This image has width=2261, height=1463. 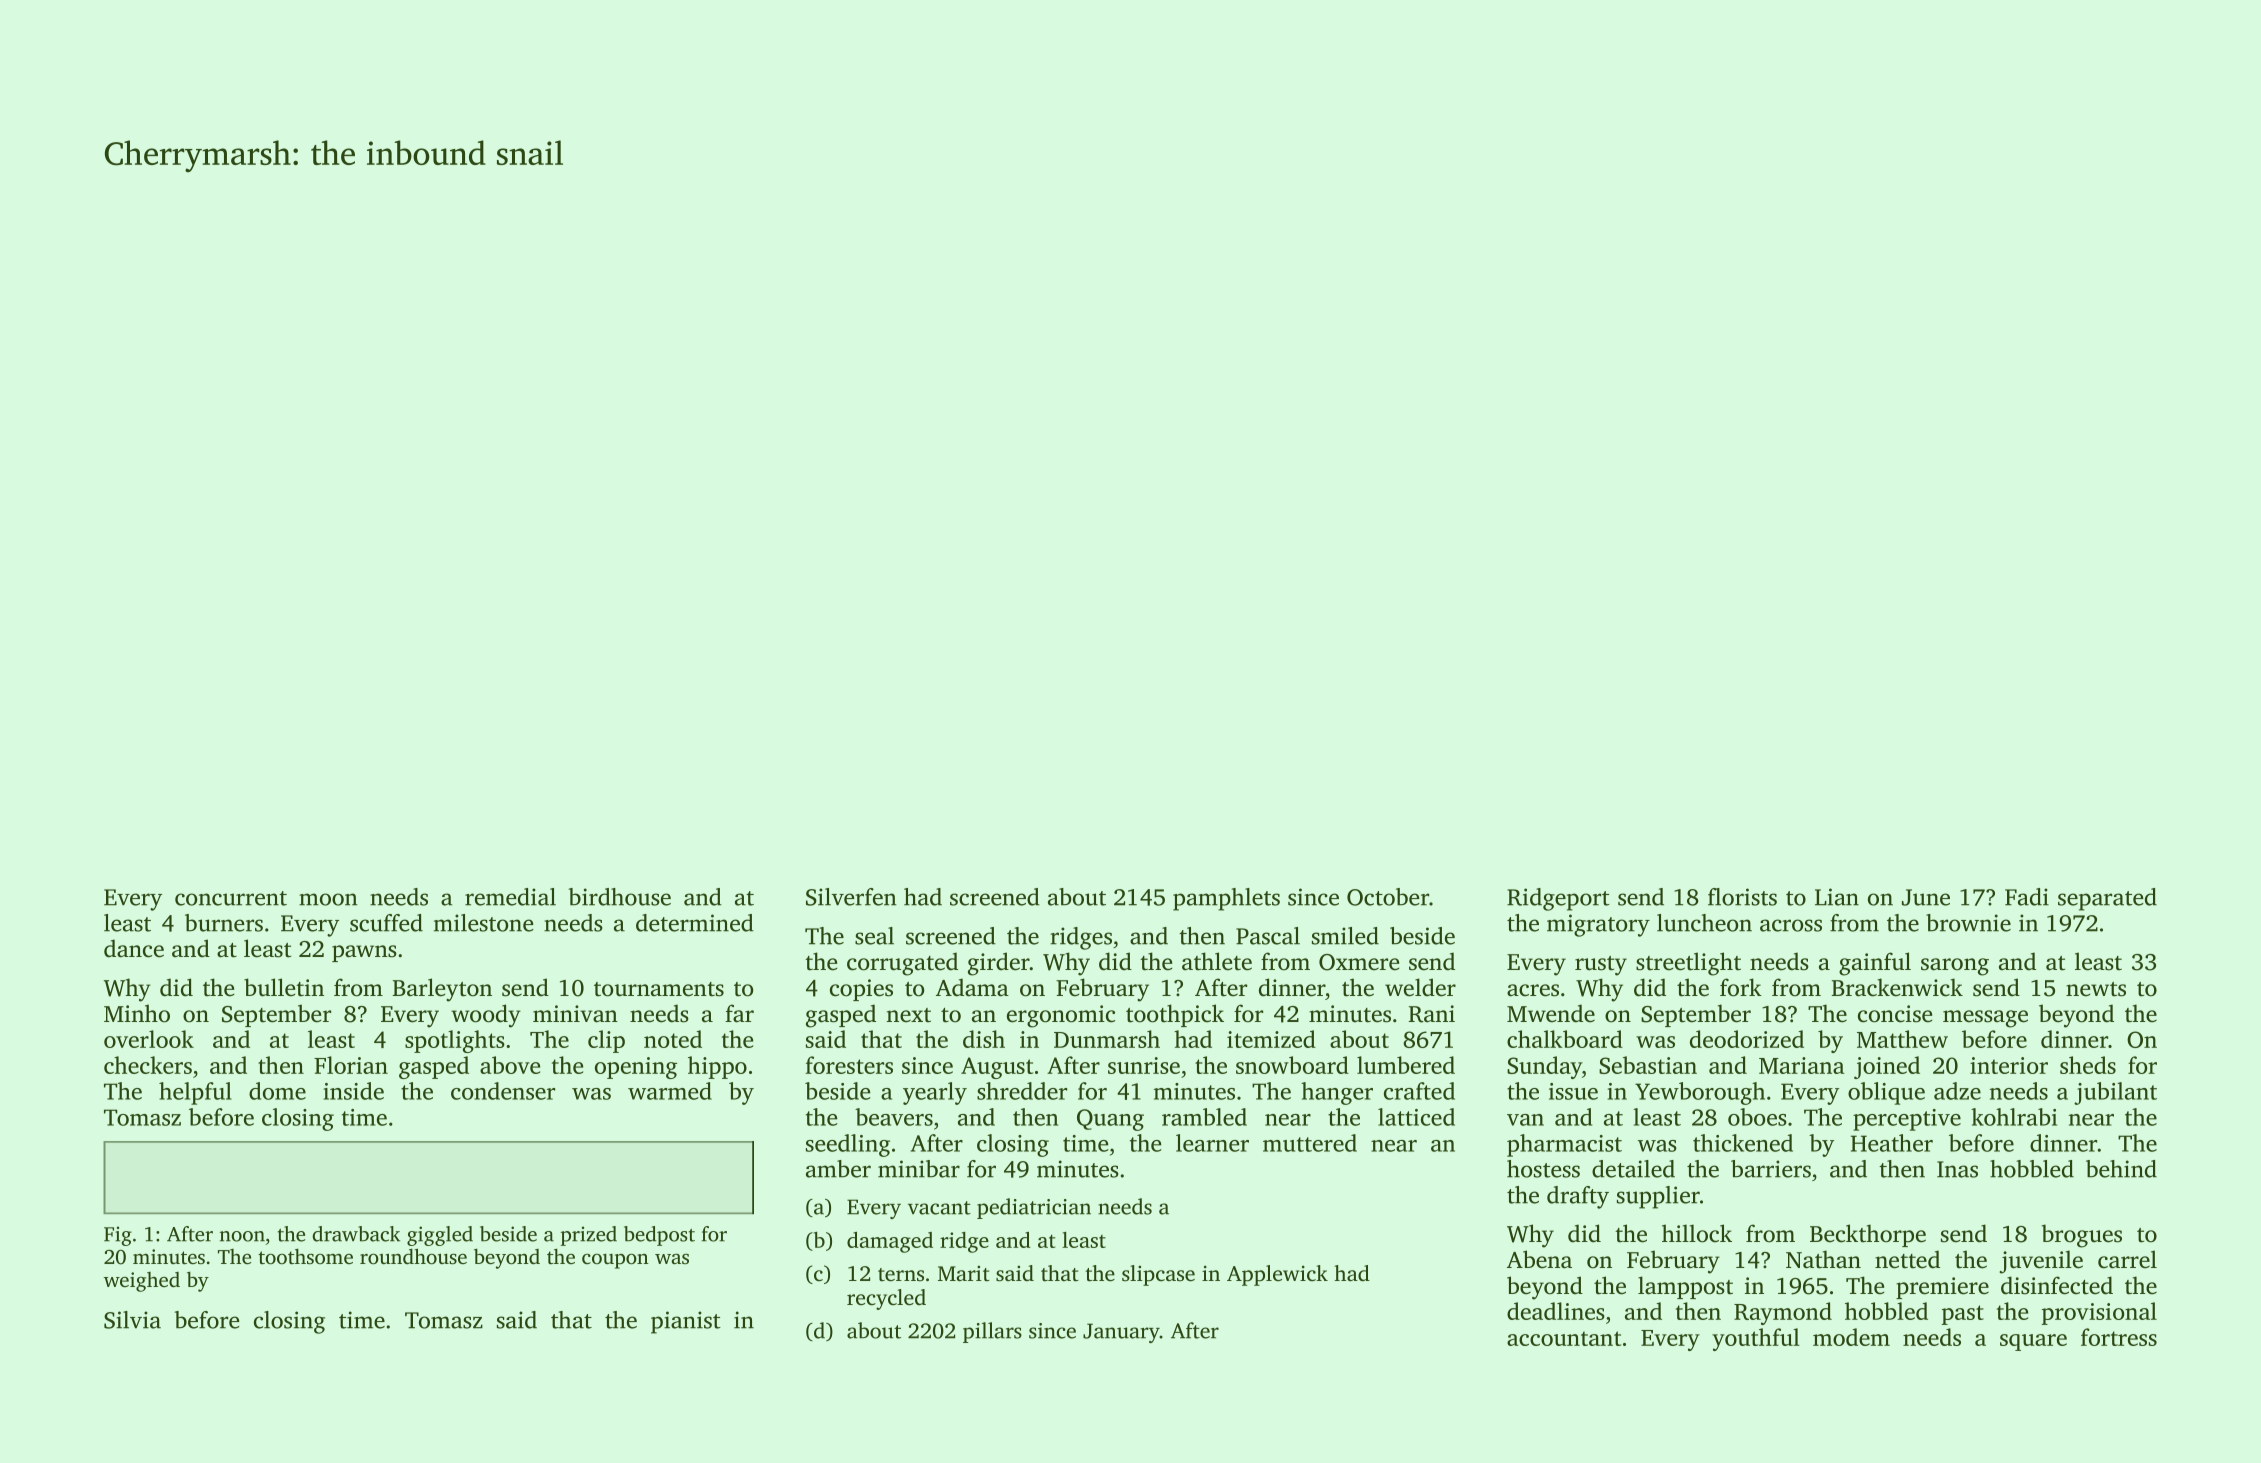 What do you see at coordinates (231, 898) in the image?
I see `concurrent` at bounding box center [231, 898].
